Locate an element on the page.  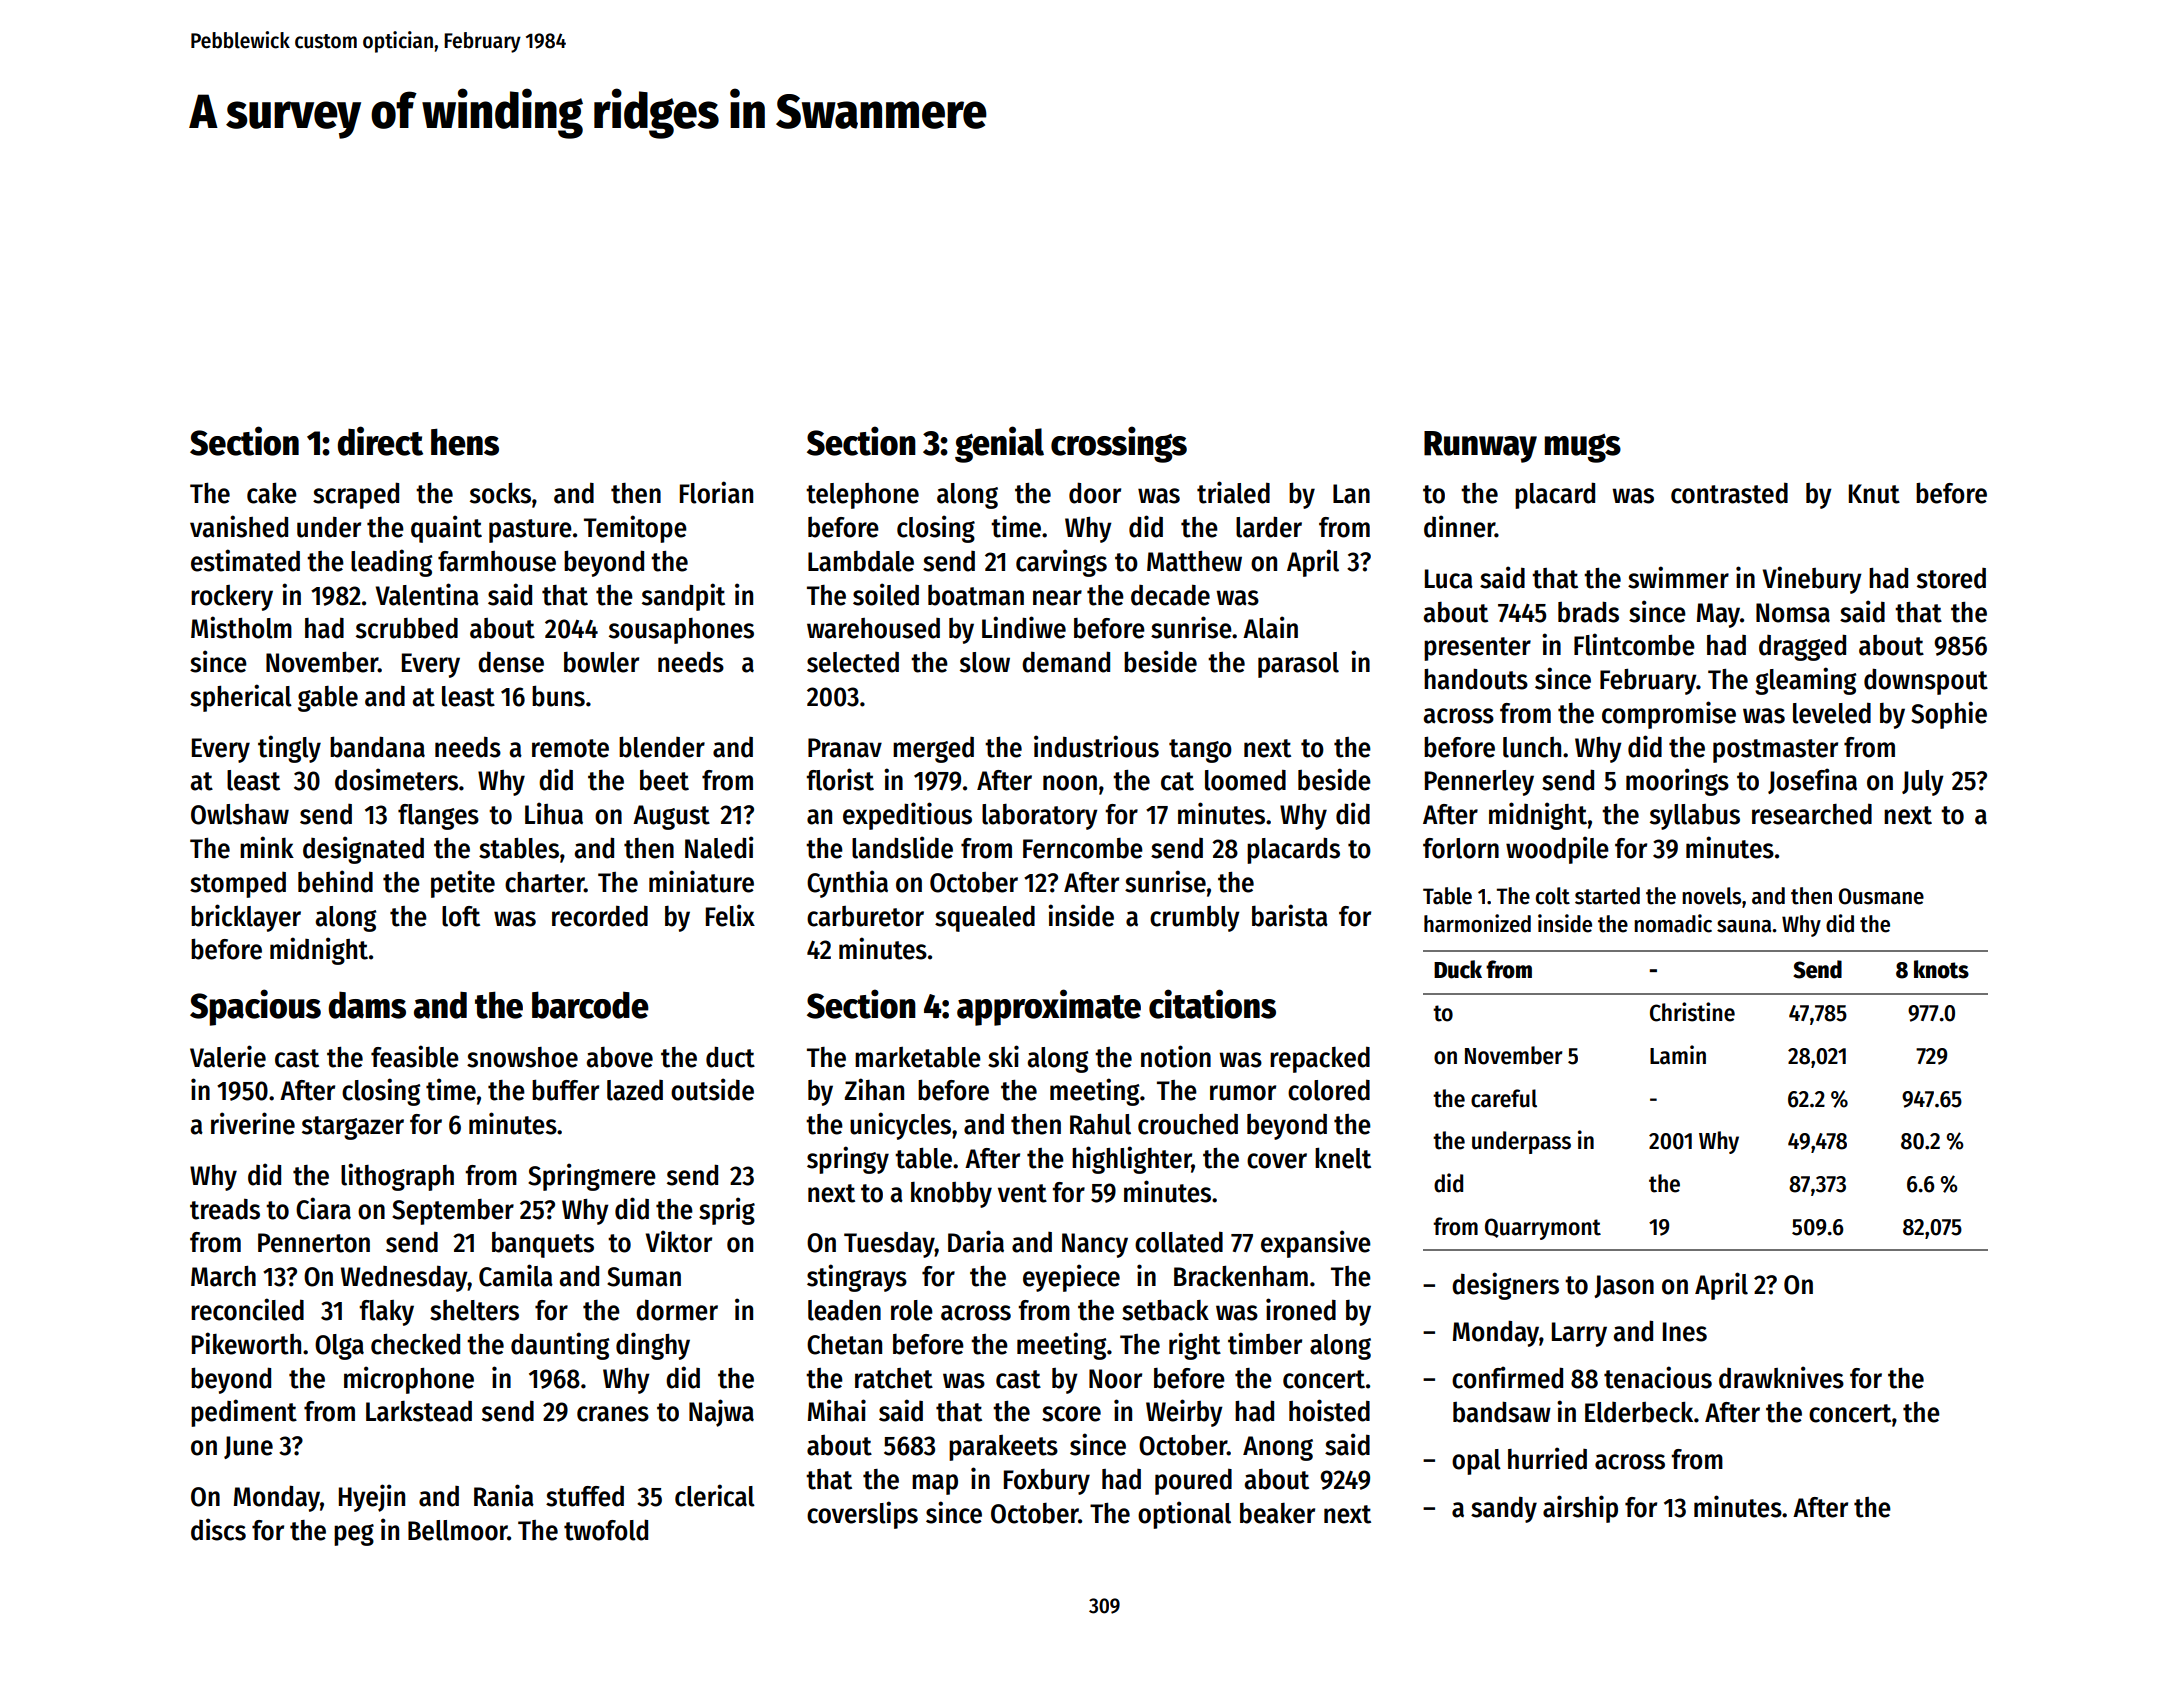
door is located at coordinates (1095, 493).
